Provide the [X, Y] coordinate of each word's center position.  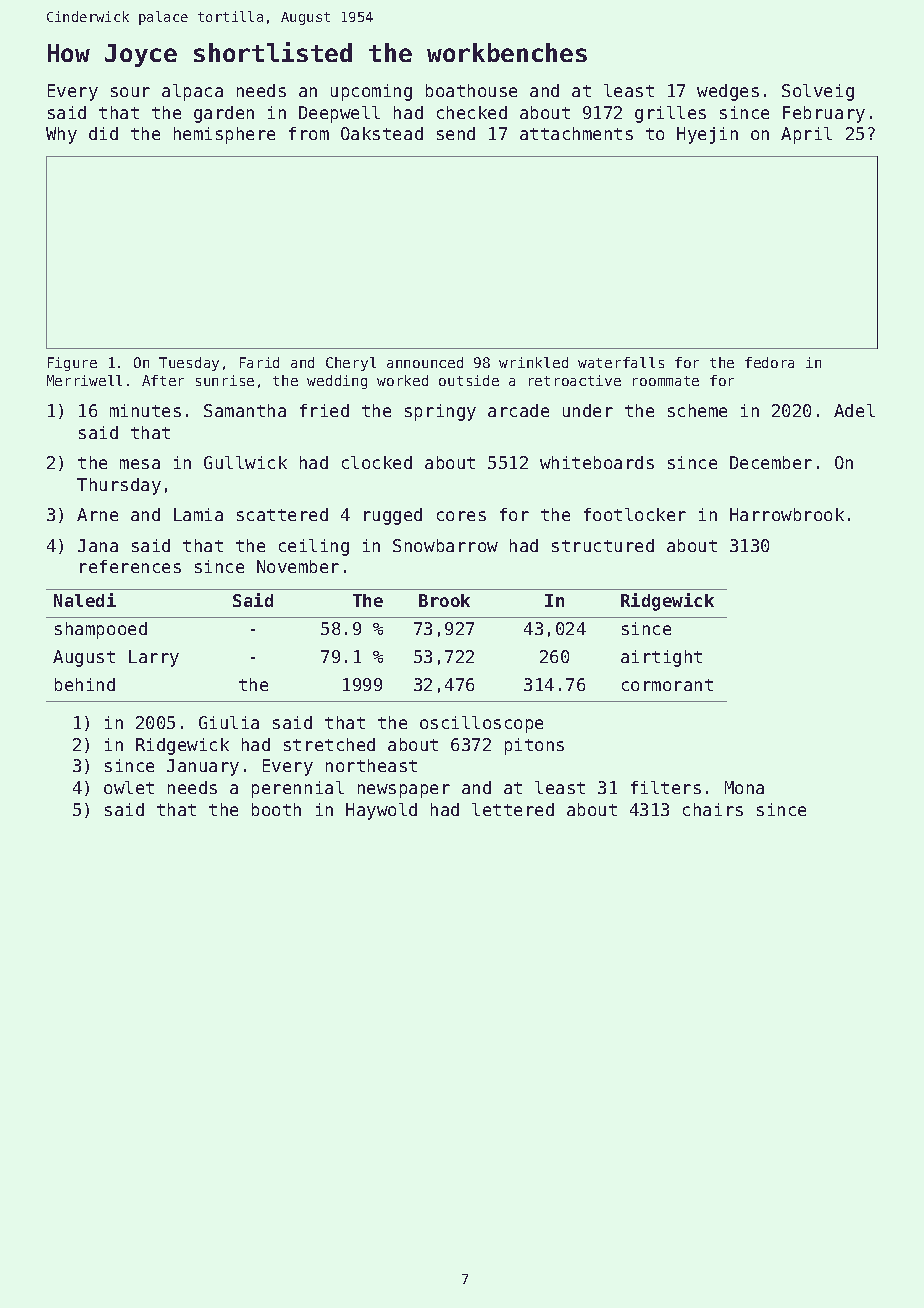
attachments [576, 133]
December [771, 462]
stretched [329, 744]
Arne [97, 514]
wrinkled [533, 362]
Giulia [229, 722]
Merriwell [84, 380]
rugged [393, 516]
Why [61, 135]
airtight [661, 658]
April [806, 135]
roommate [666, 381]
